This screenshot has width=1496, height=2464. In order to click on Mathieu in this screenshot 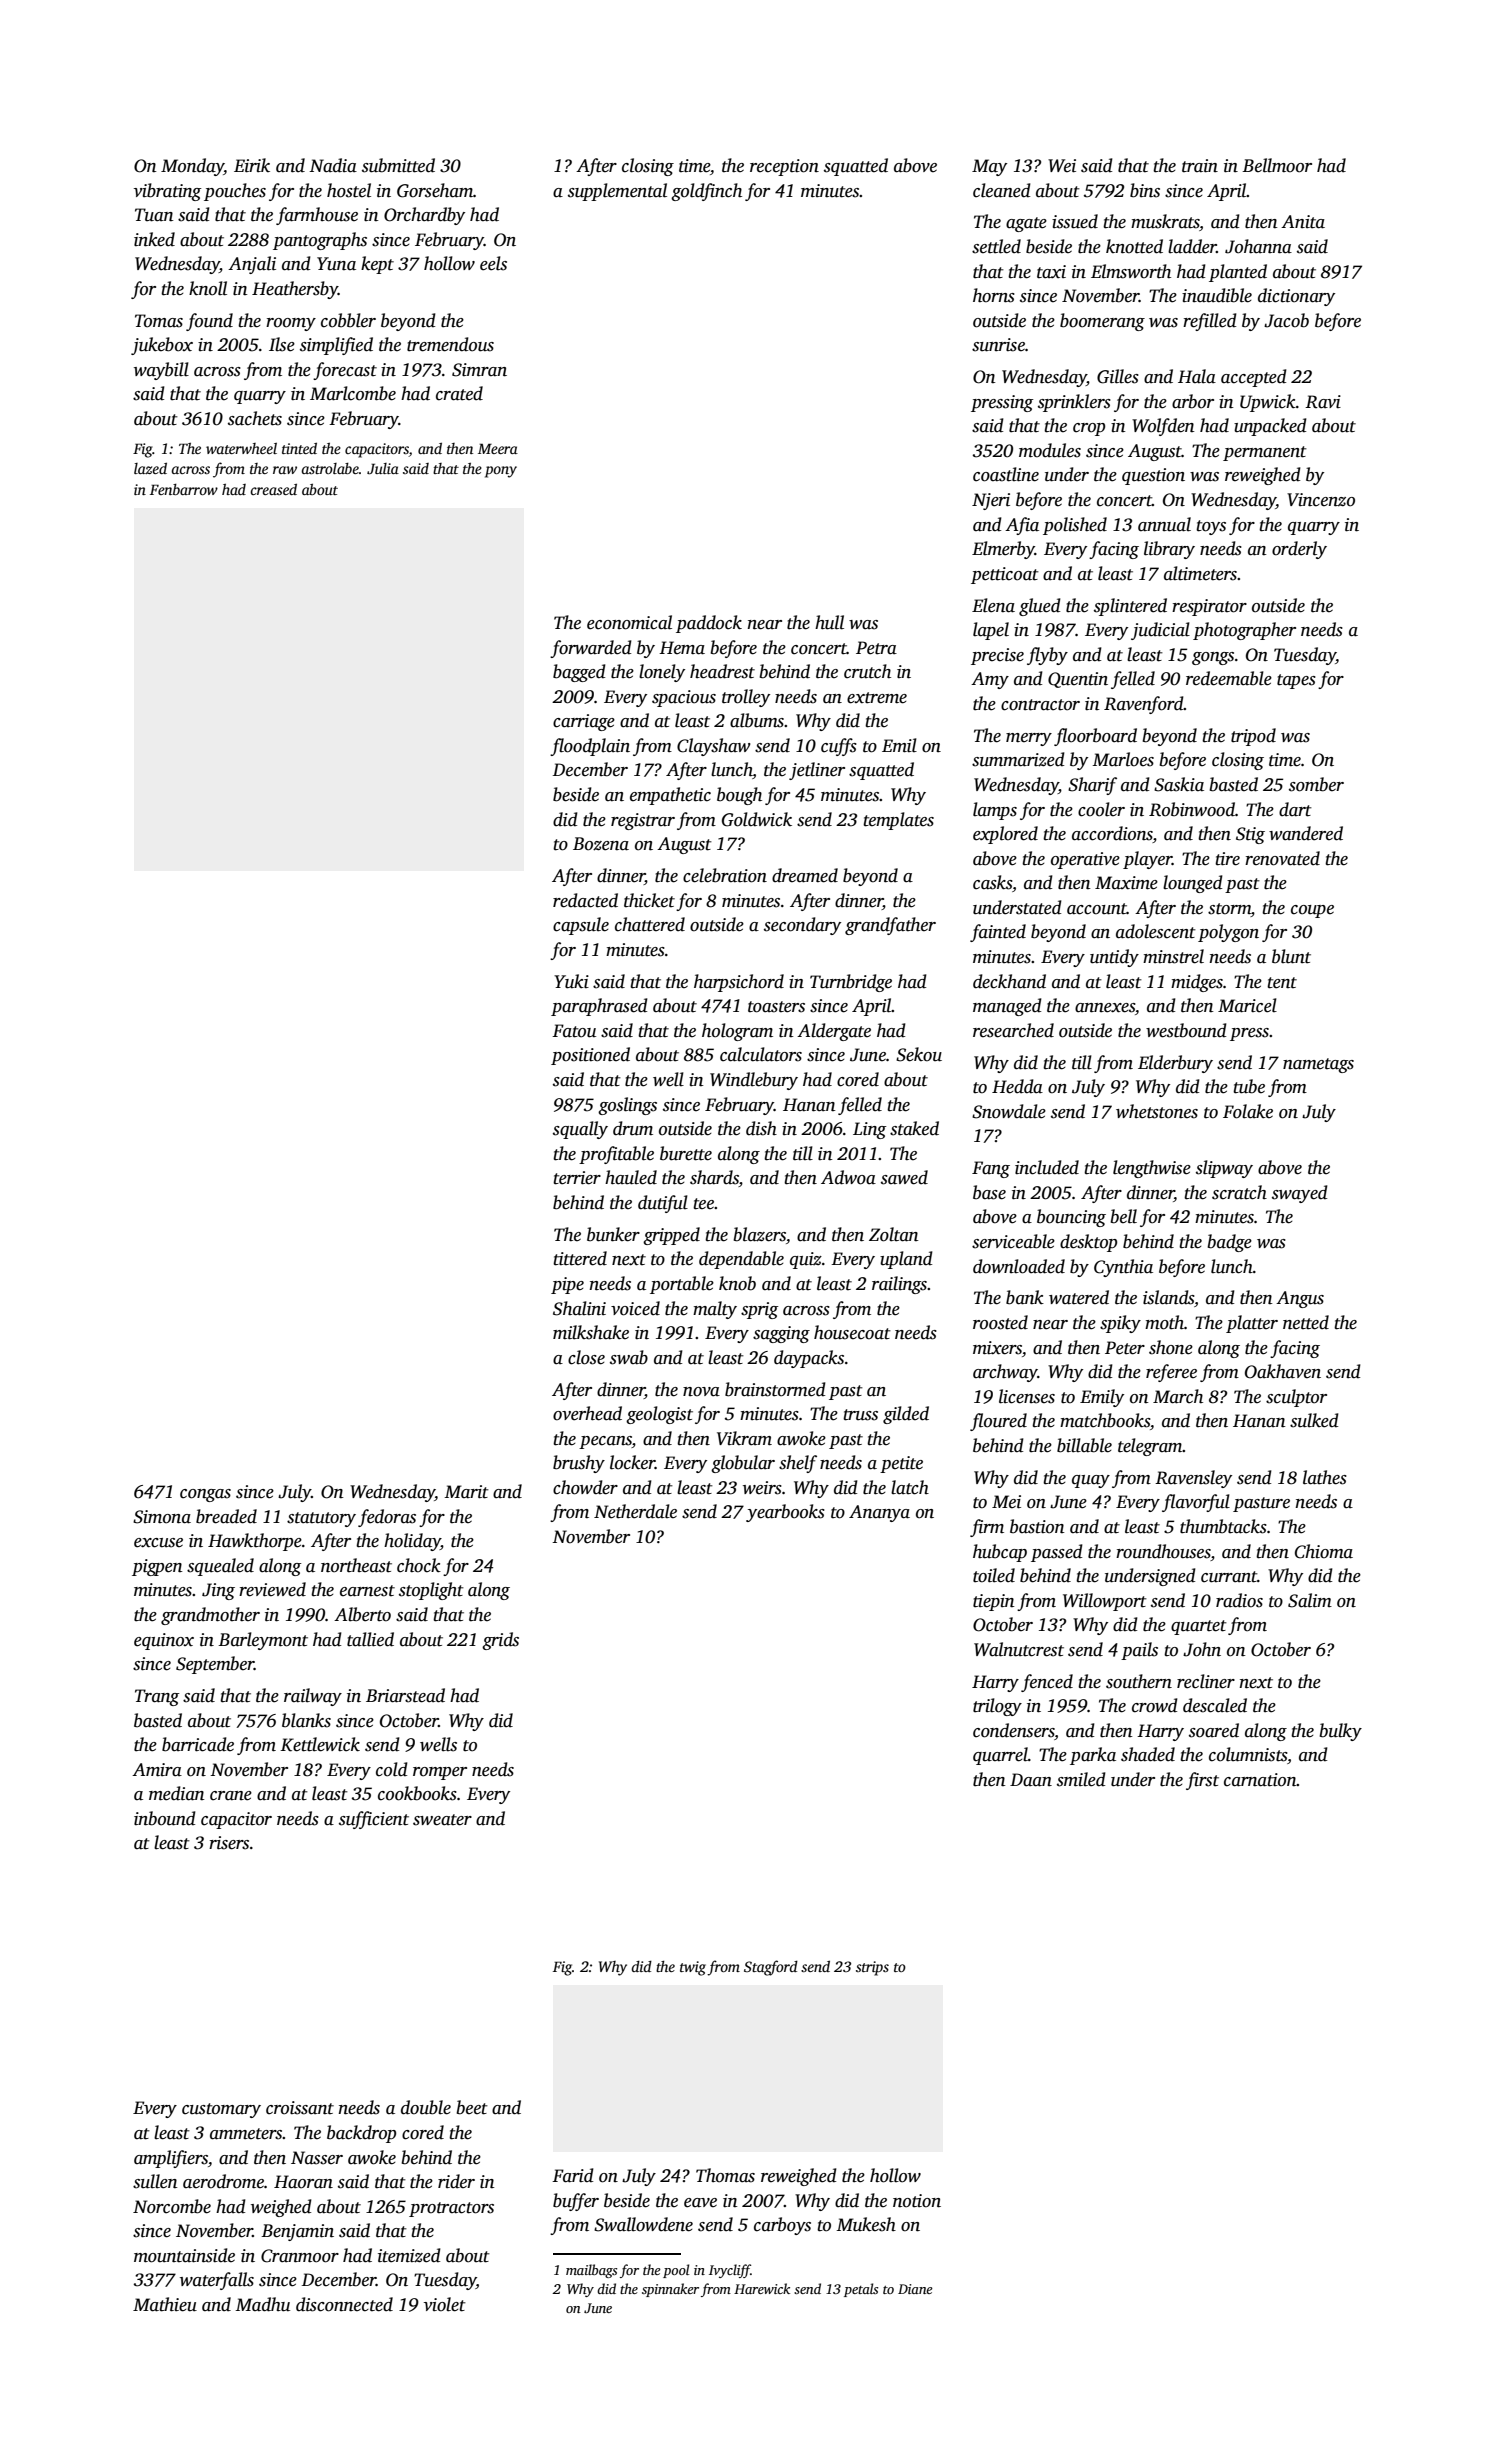, I will do `click(165, 2304)`.
